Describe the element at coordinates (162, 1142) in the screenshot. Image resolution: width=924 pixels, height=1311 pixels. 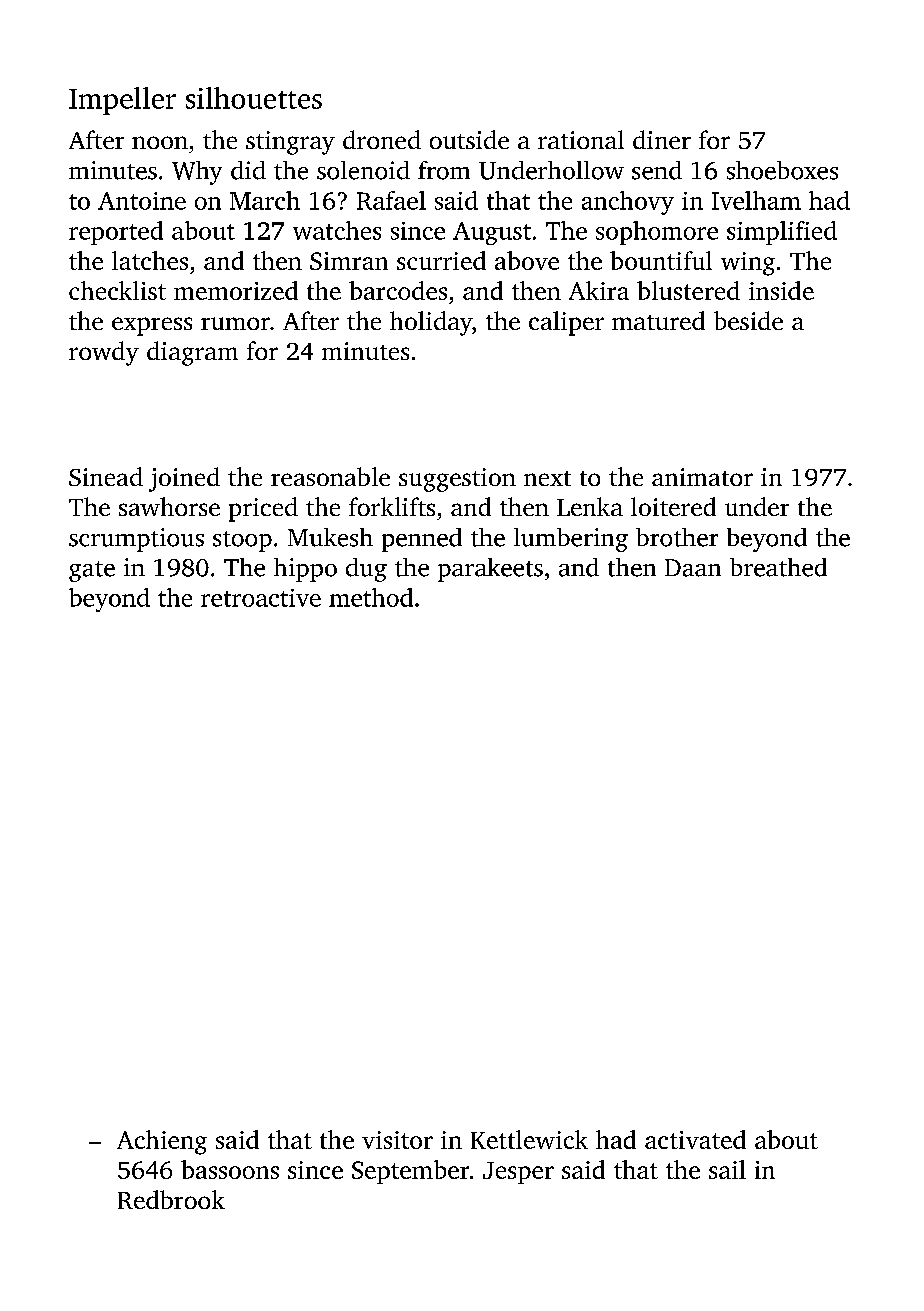
I see `Achieng` at that location.
